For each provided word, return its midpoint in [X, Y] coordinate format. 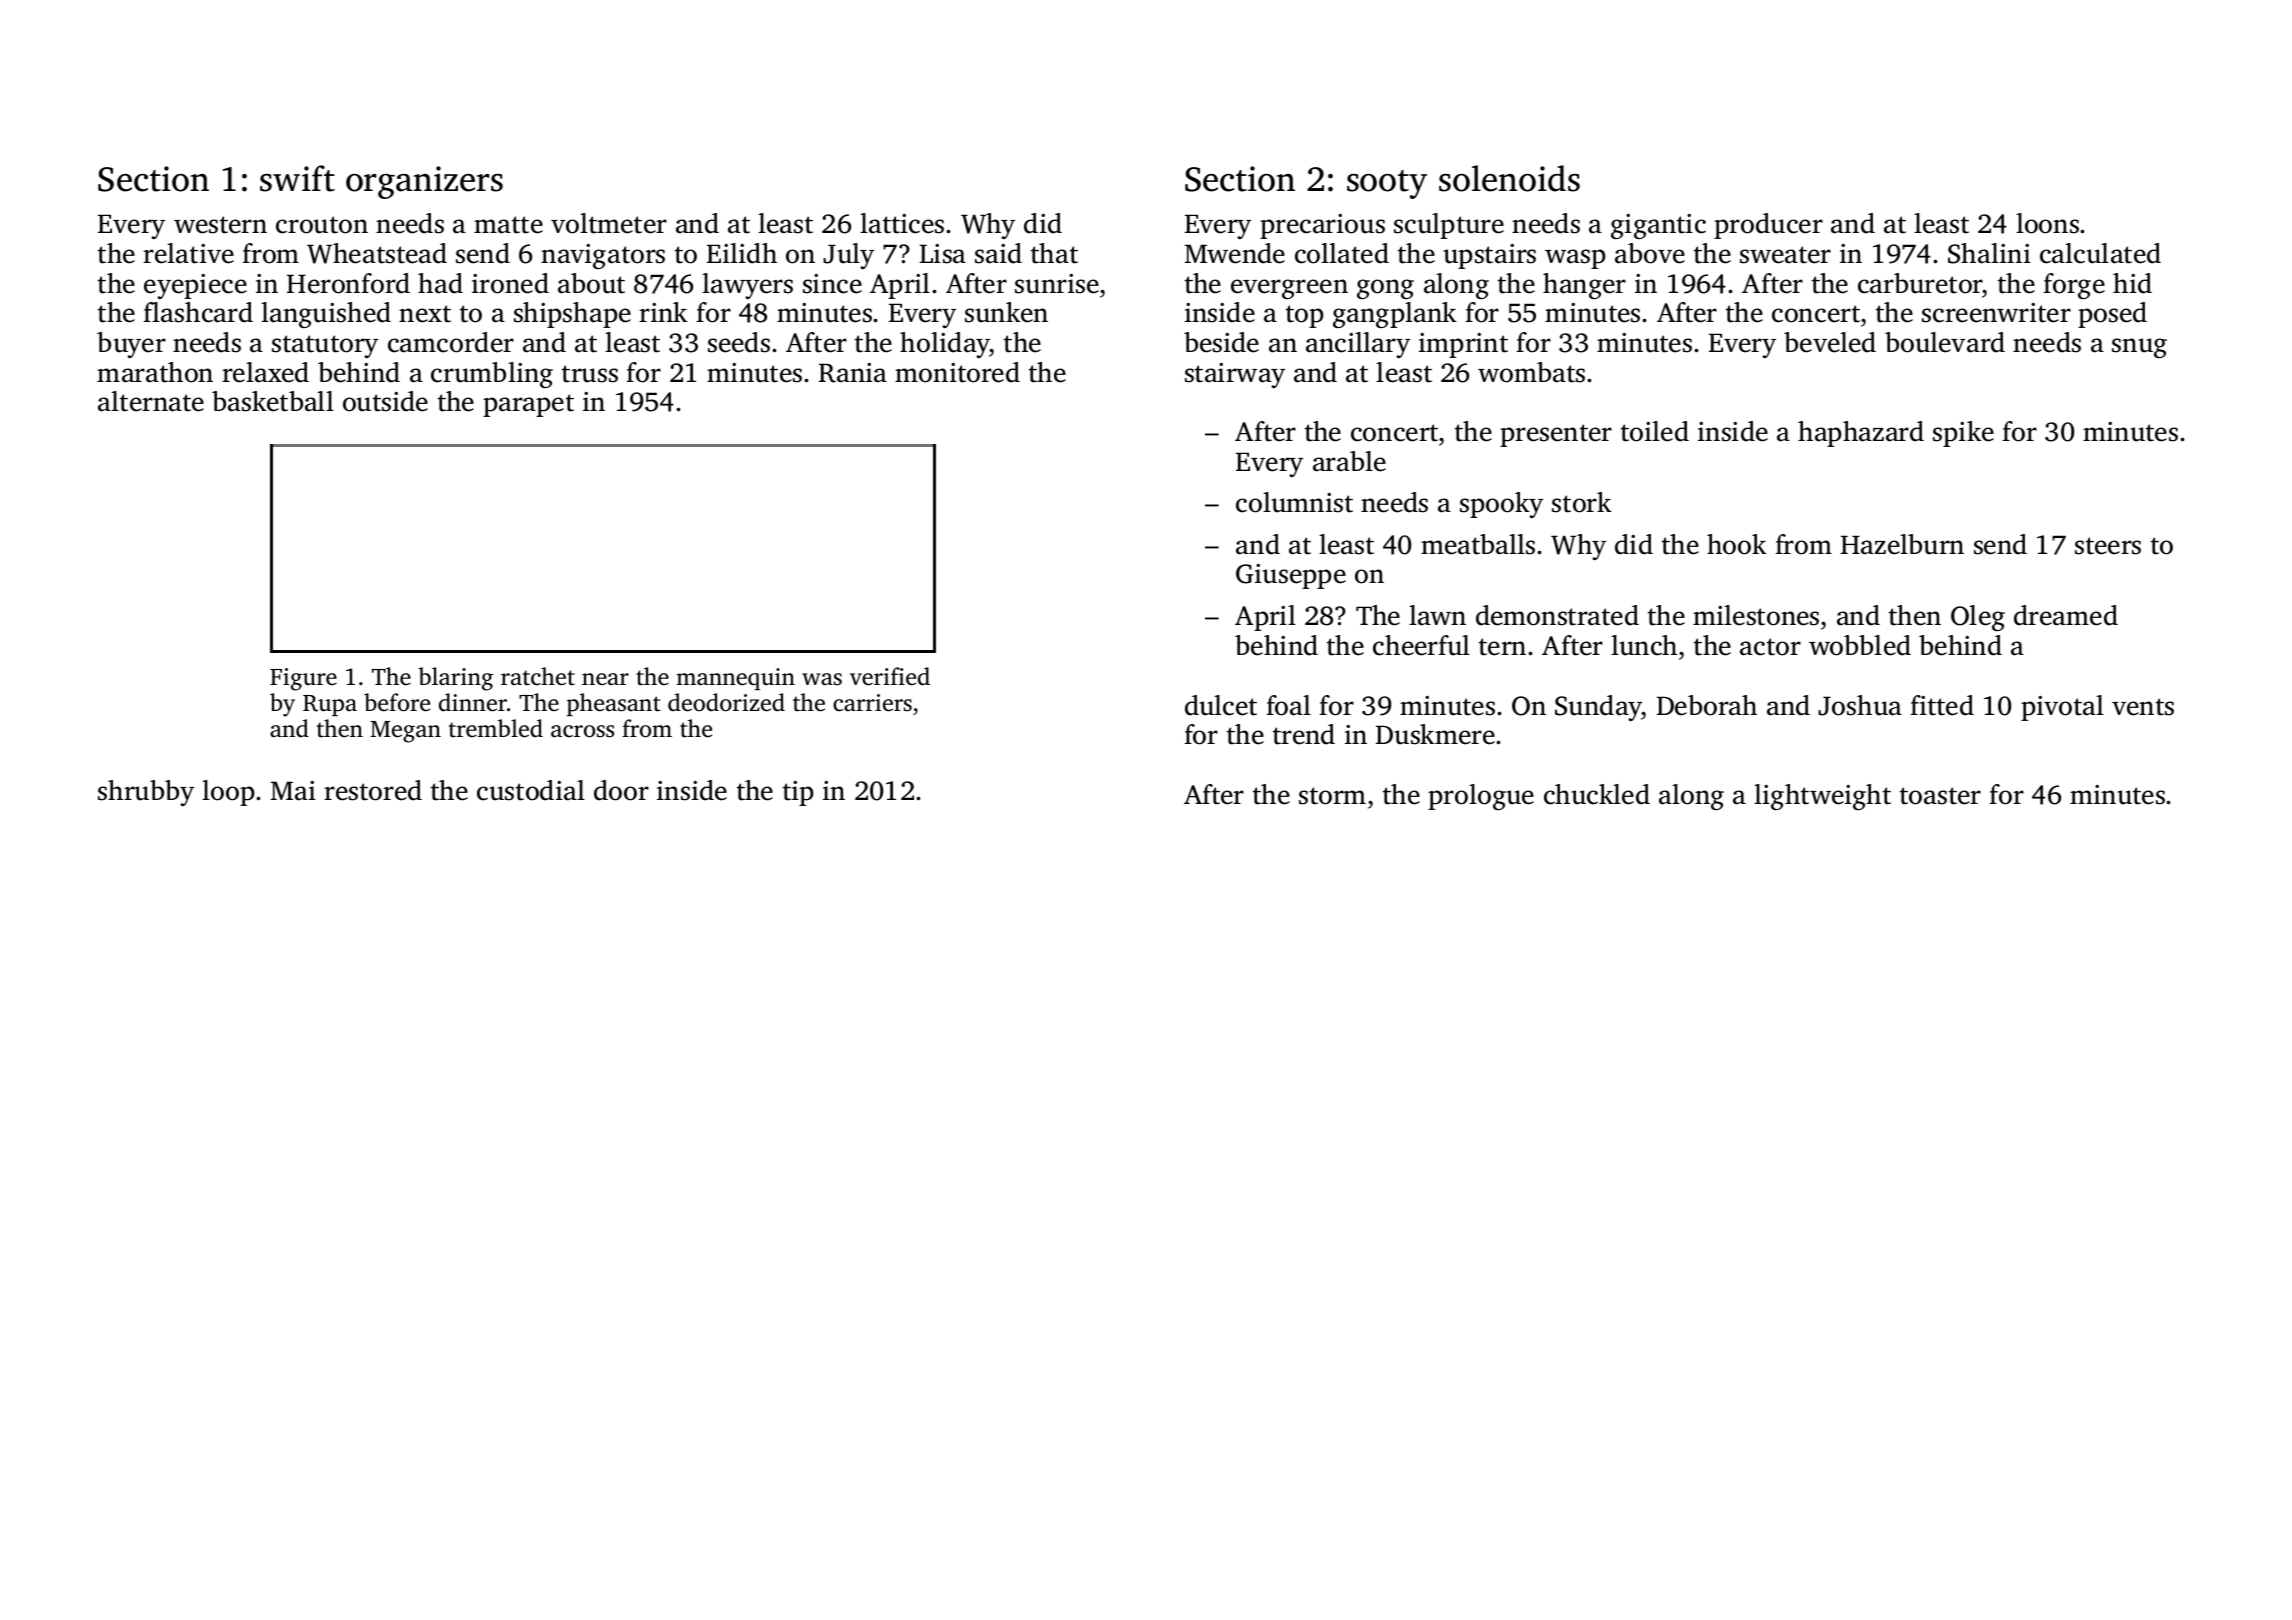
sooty [1387, 184]
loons [2047, 223]
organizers [424, 182]
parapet [528, 405]
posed [2112, 315]
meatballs [1478, 544]
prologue [1481, 797]
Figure [303, 679]
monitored [957, 372]
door [621, 790]
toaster [1940, 796]
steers [2108, 546]
